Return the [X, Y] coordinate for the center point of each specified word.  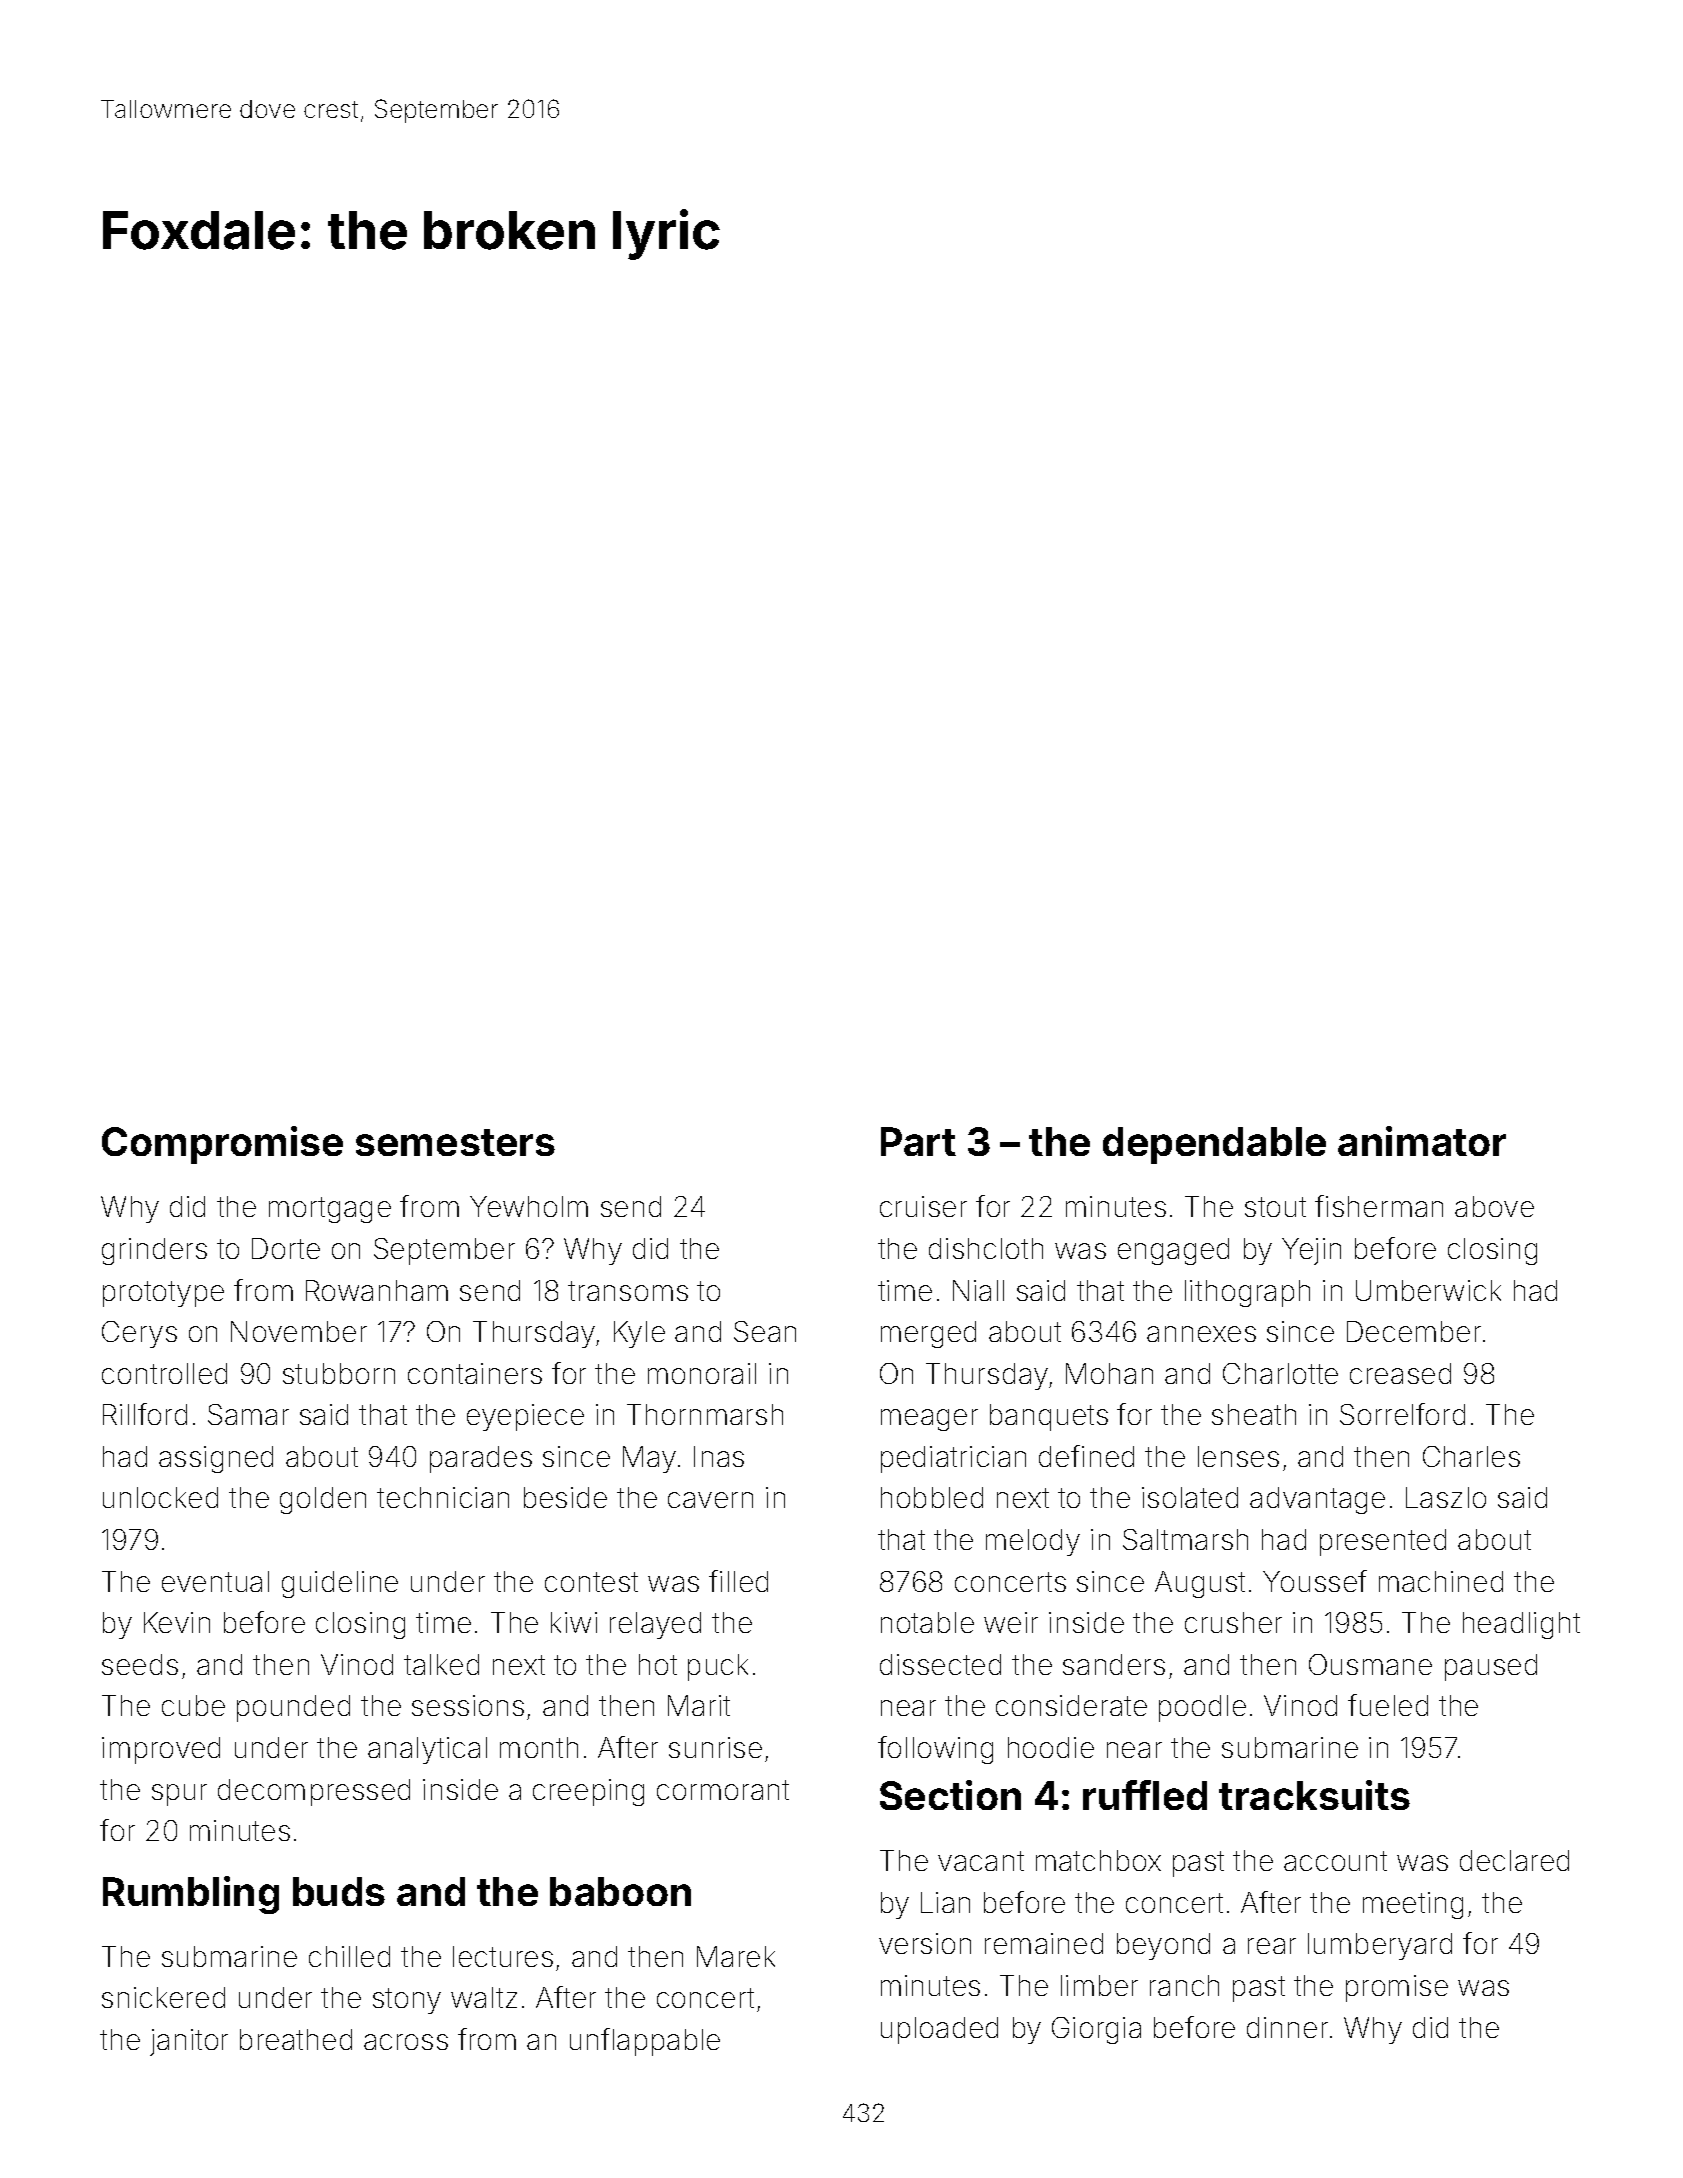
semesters [455, 1142]
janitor [189, 2042]
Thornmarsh [705, 1414]
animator [1422, 1141]
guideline [340, 1584]
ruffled [1145, 1795]
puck [718, 1667]
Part [918, 1141]
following [935, 1750]
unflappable [645, 2042]
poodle [1202, 1708]
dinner [1287, 2027]
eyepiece [525, 1417]
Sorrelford [1402, 1414]
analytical [427, 1750]
